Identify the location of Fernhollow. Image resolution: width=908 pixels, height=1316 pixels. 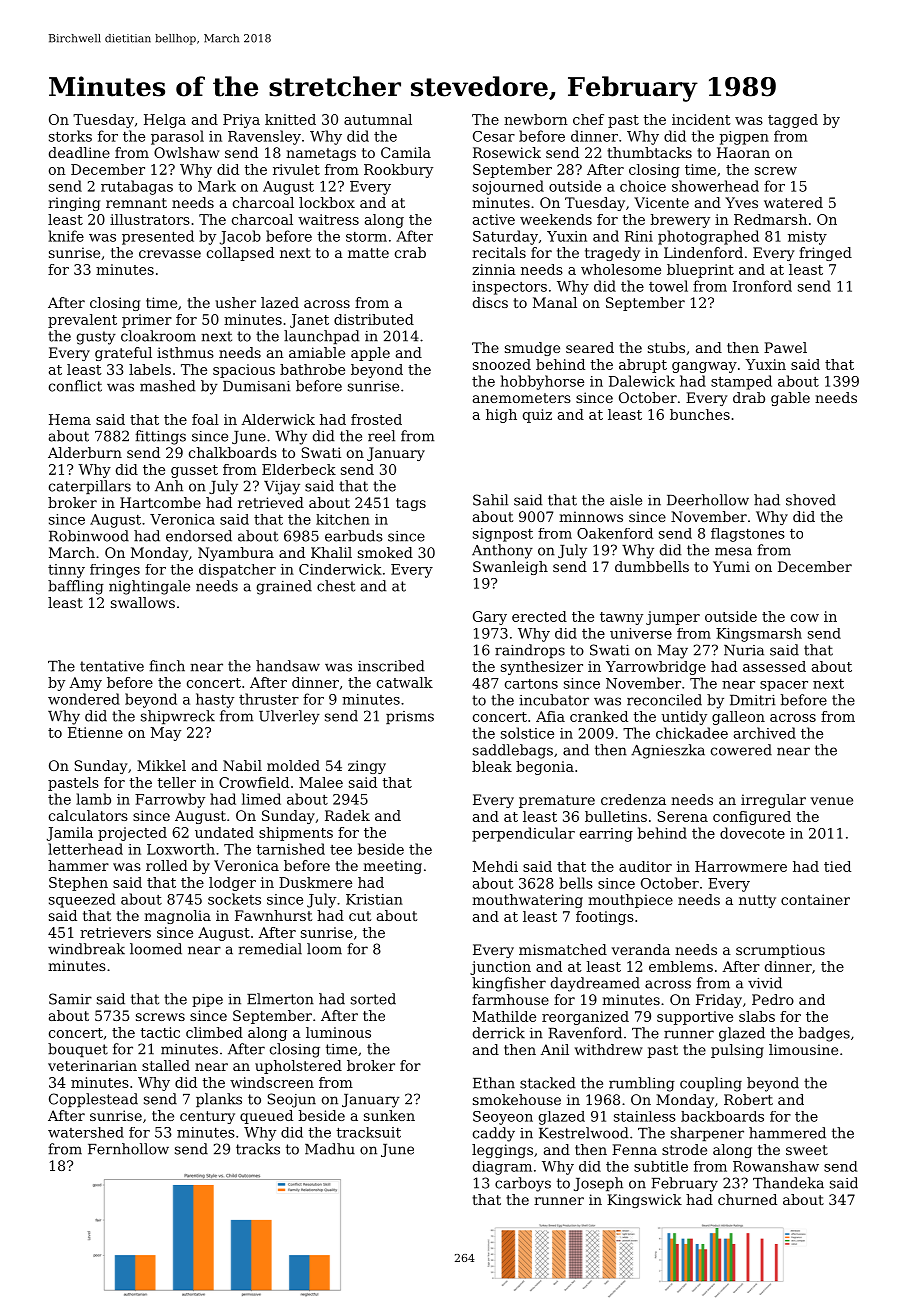
(128, 1149).
